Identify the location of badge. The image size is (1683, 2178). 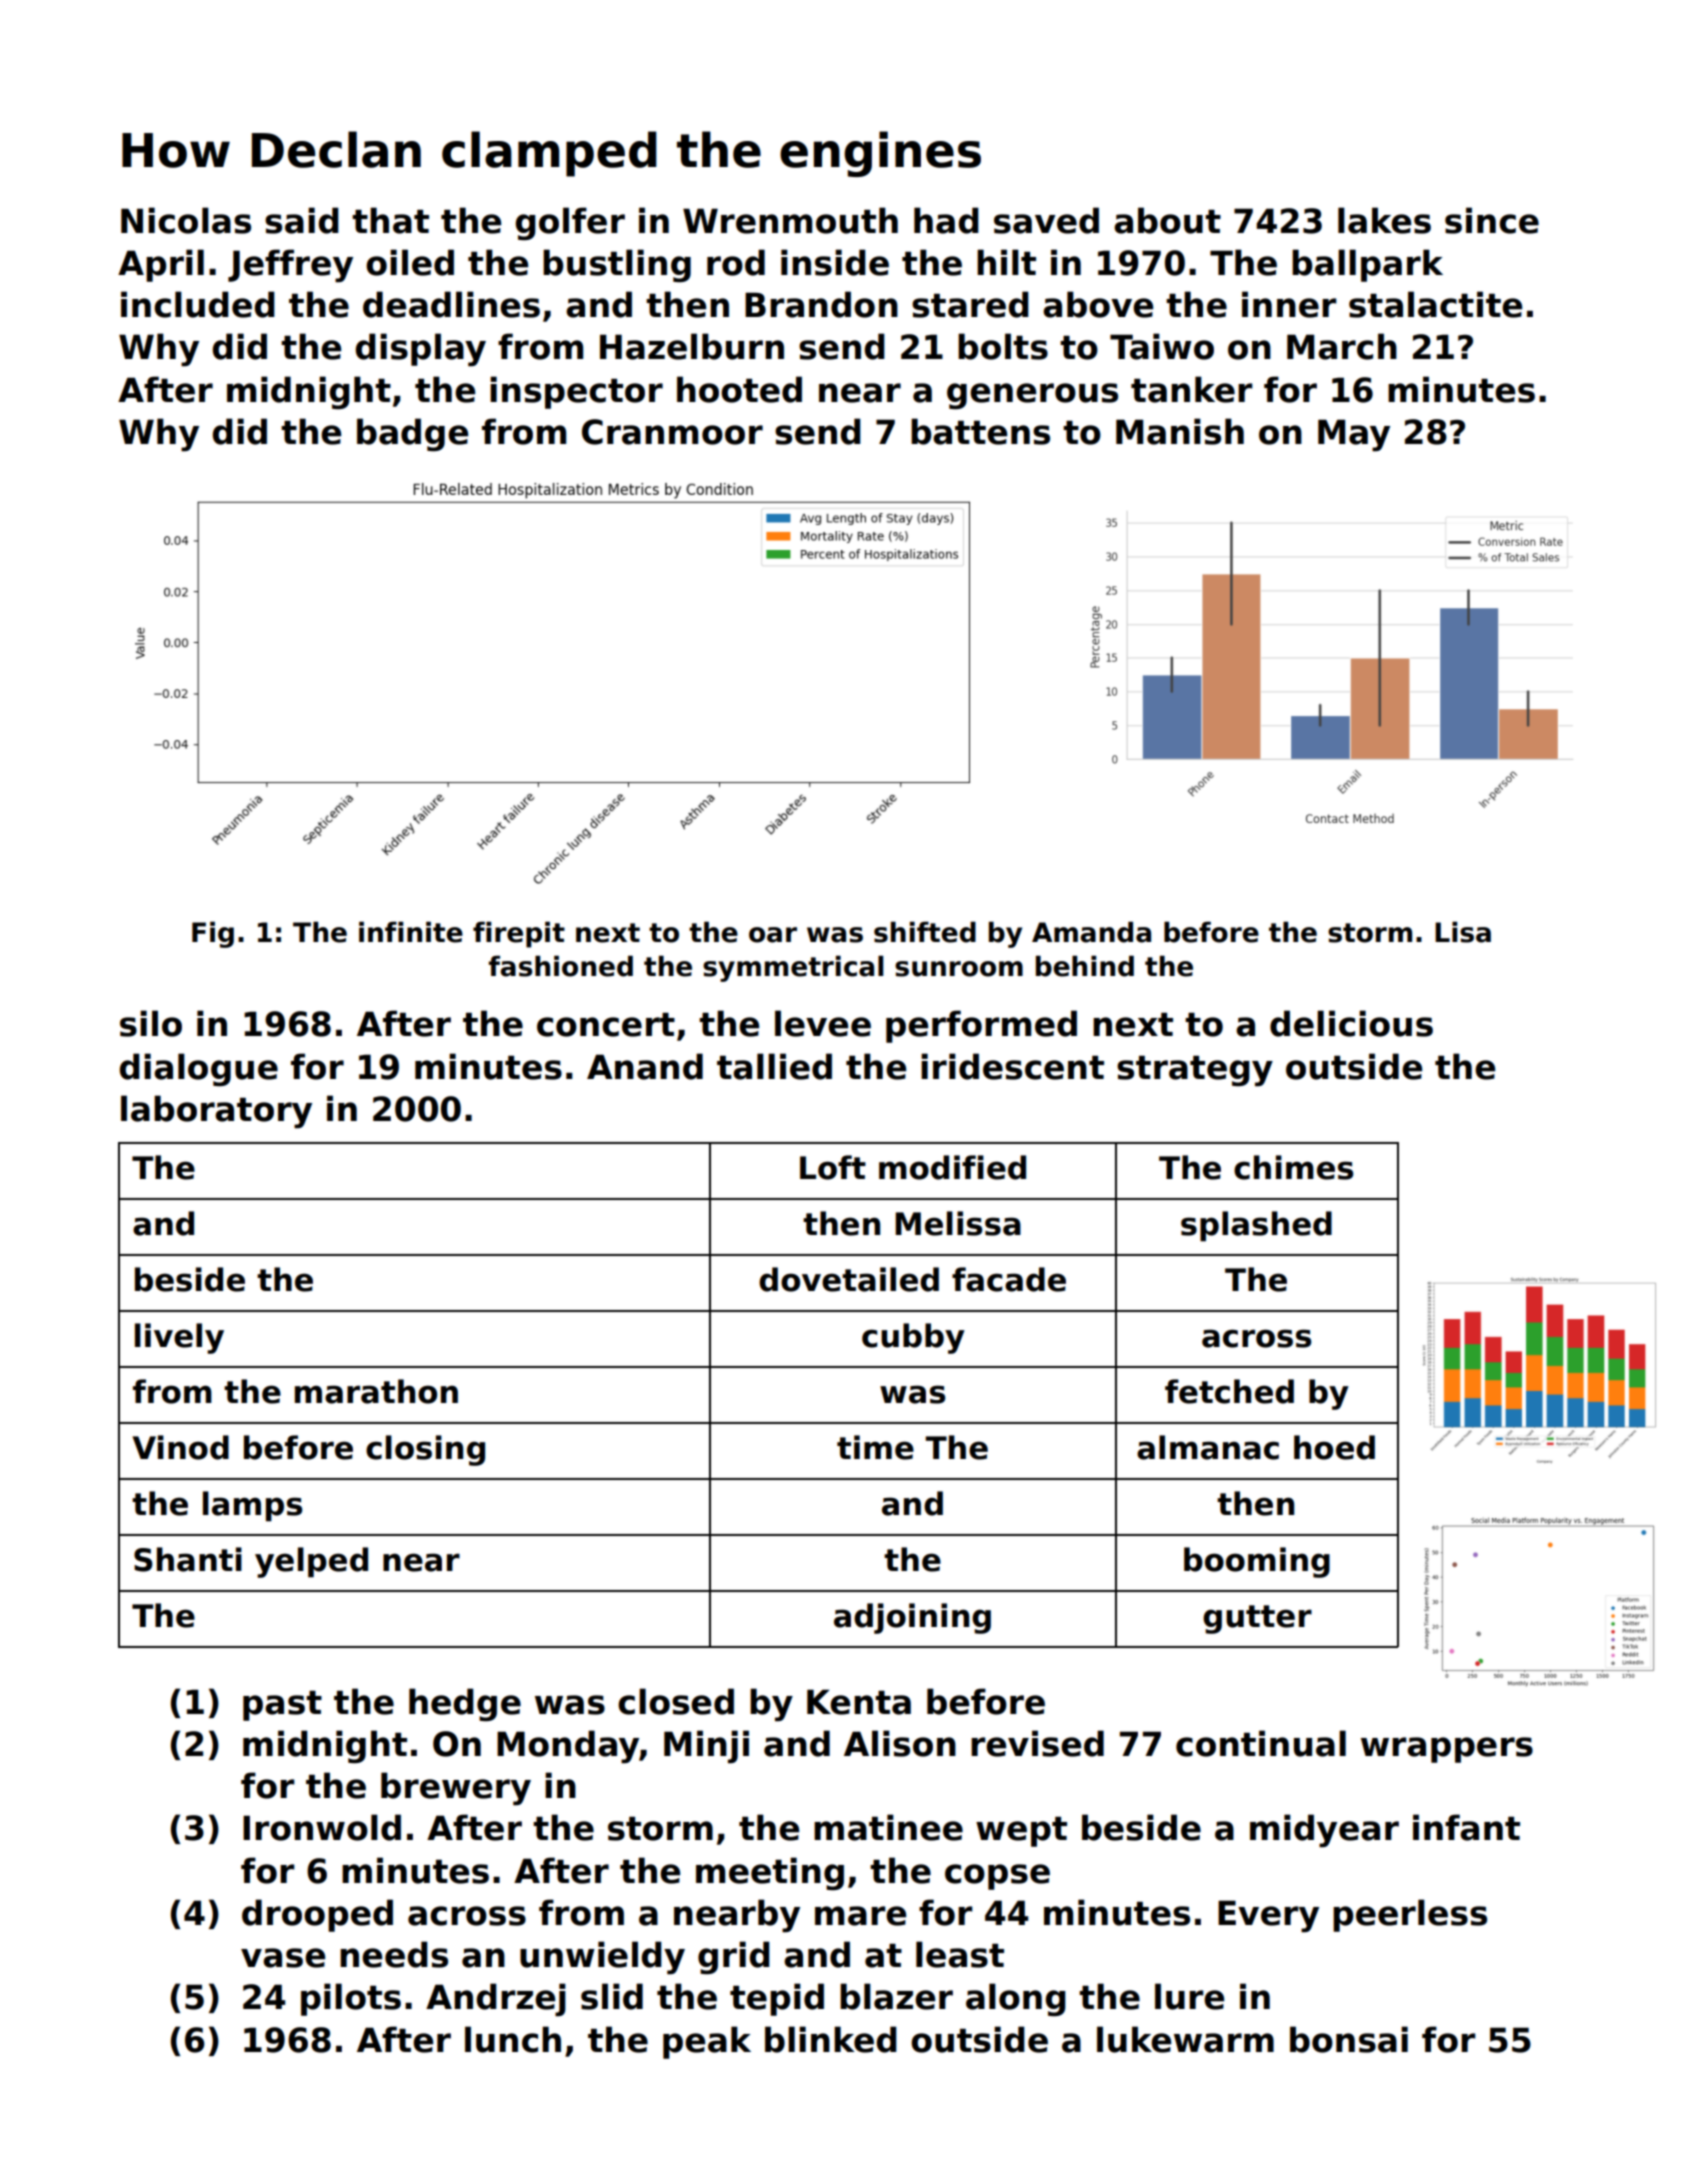
(412, 434).
